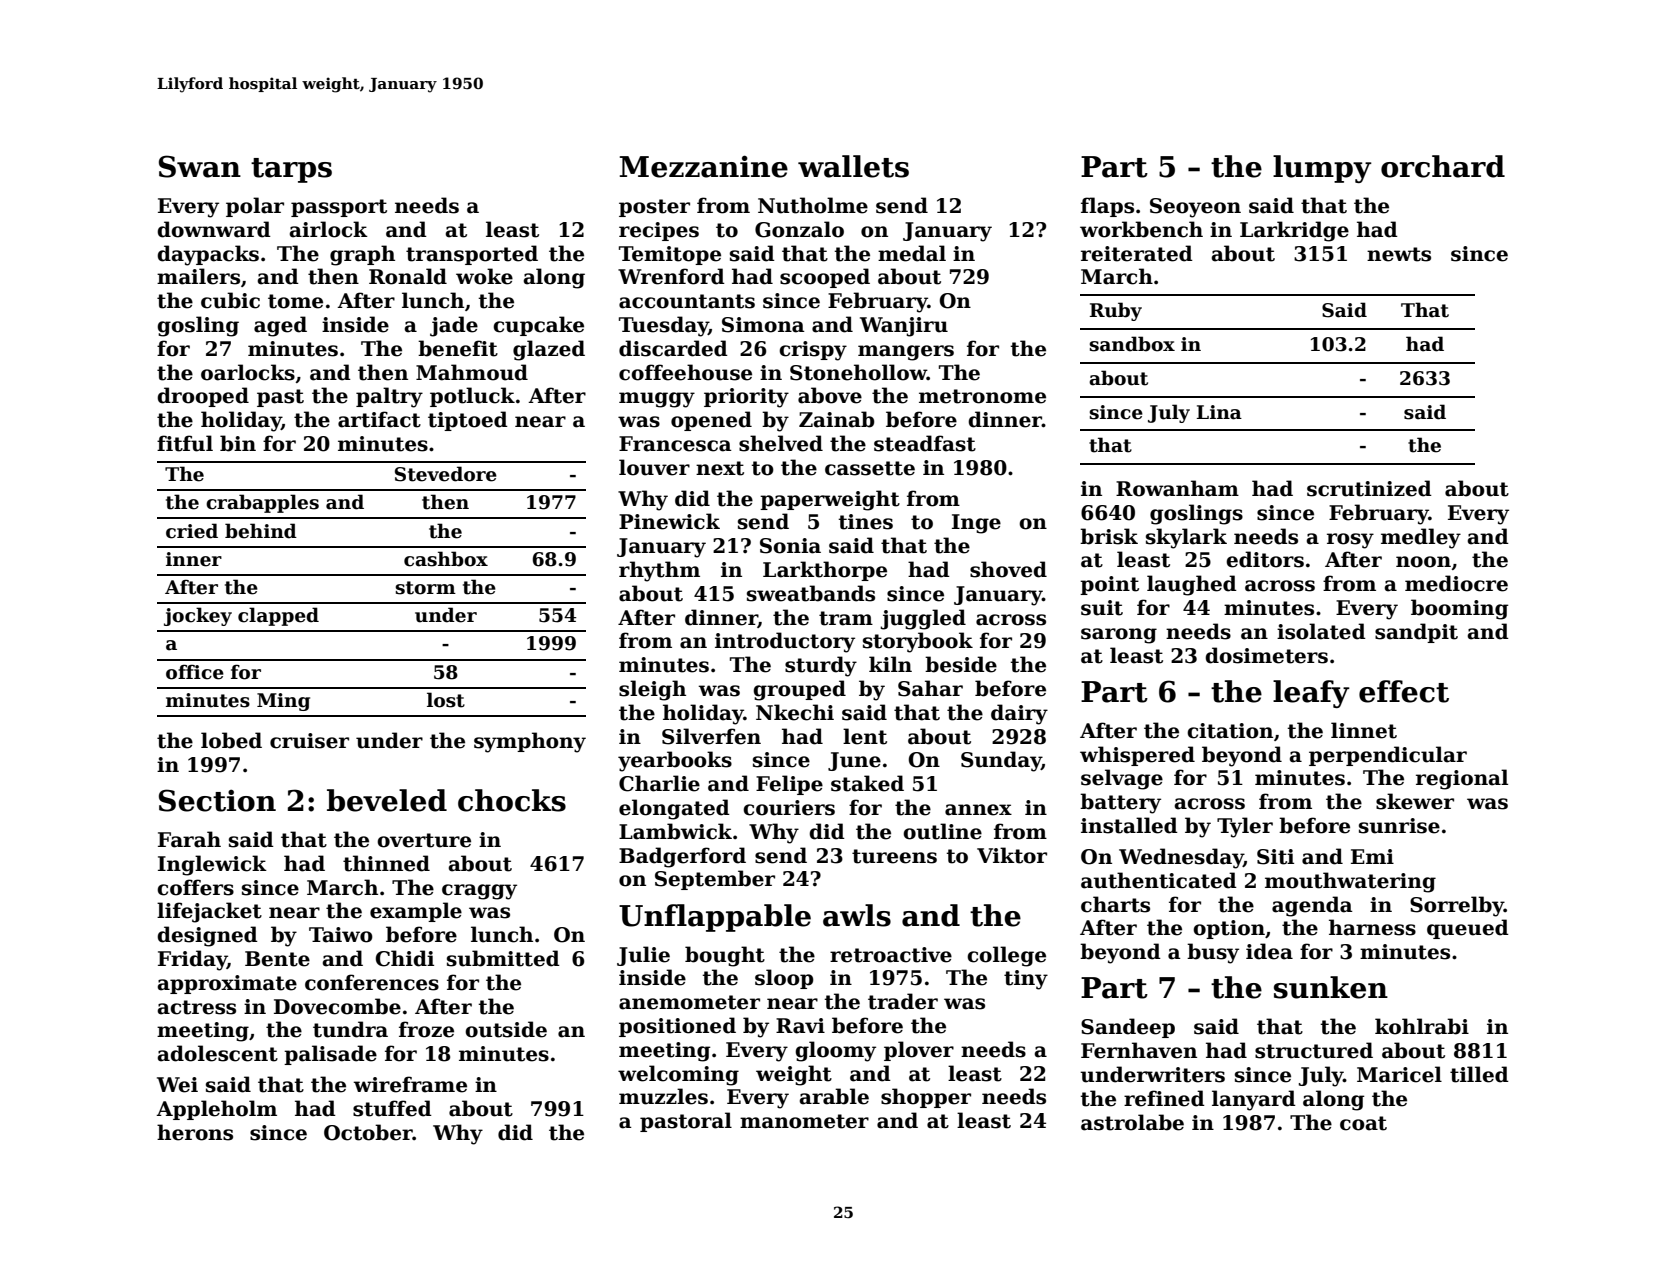  What do you see at coordinates (416, 912) in the screenshot?
I see `example` at bounding box center [416, 912].
